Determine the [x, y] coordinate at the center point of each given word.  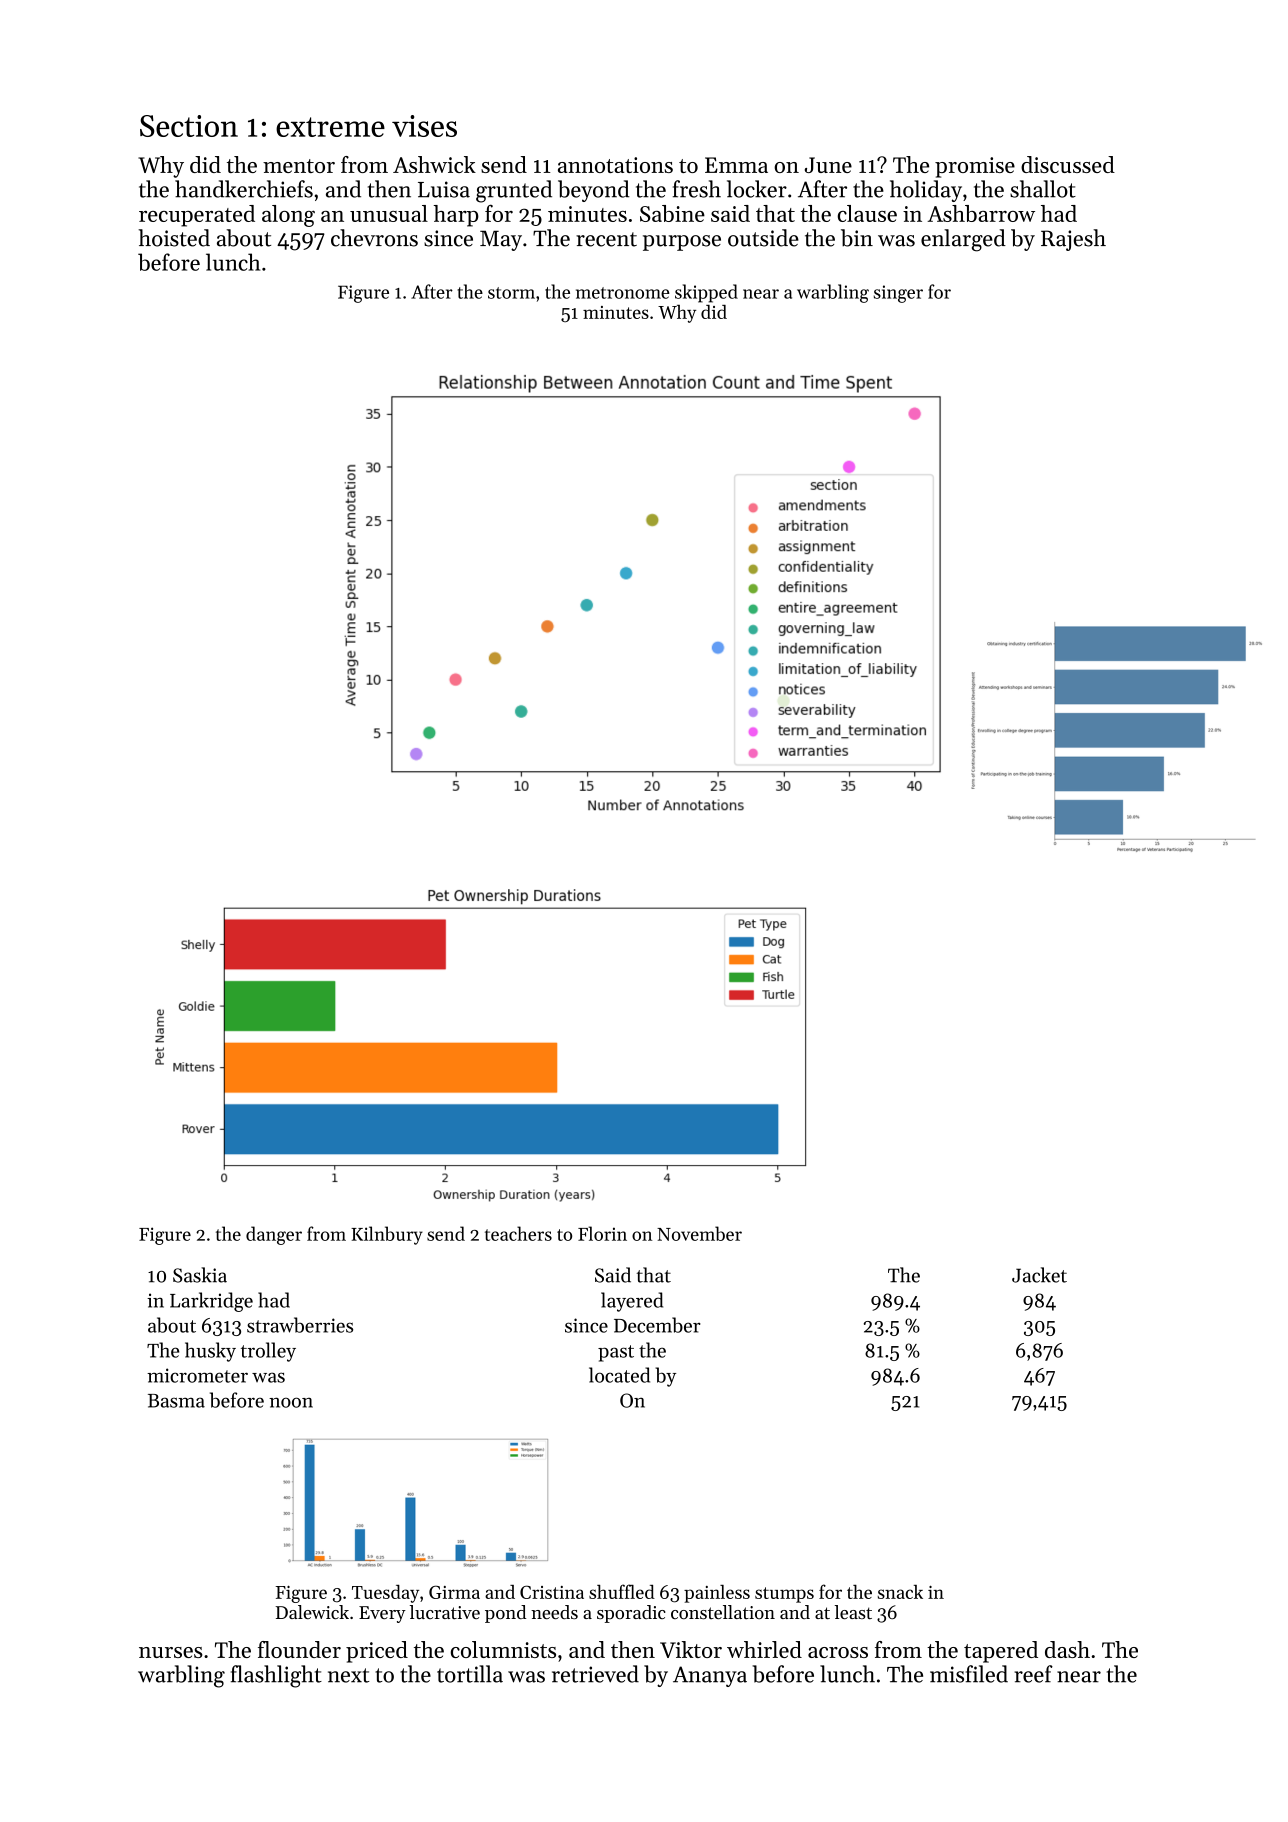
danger [274, 1235]
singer [898, 294]
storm [511, 293]
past [616, 1353]
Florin [602, 1233]
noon [291, 1402]
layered [632, 1302]
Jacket [1039, 1275]
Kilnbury [387, 1235]
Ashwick [434, 164]
